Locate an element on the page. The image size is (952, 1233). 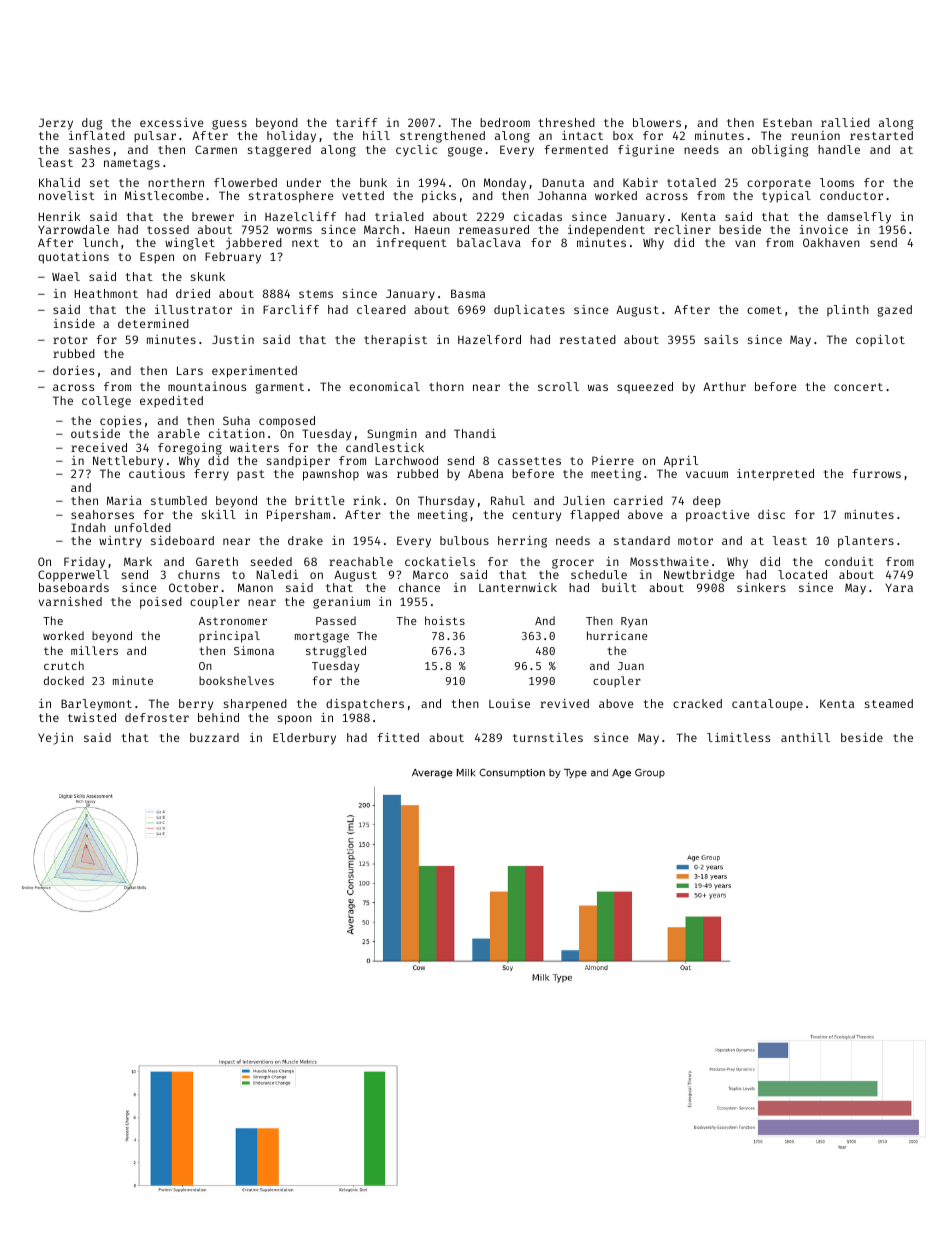
sideboard is located at coordinates (182, 540).
